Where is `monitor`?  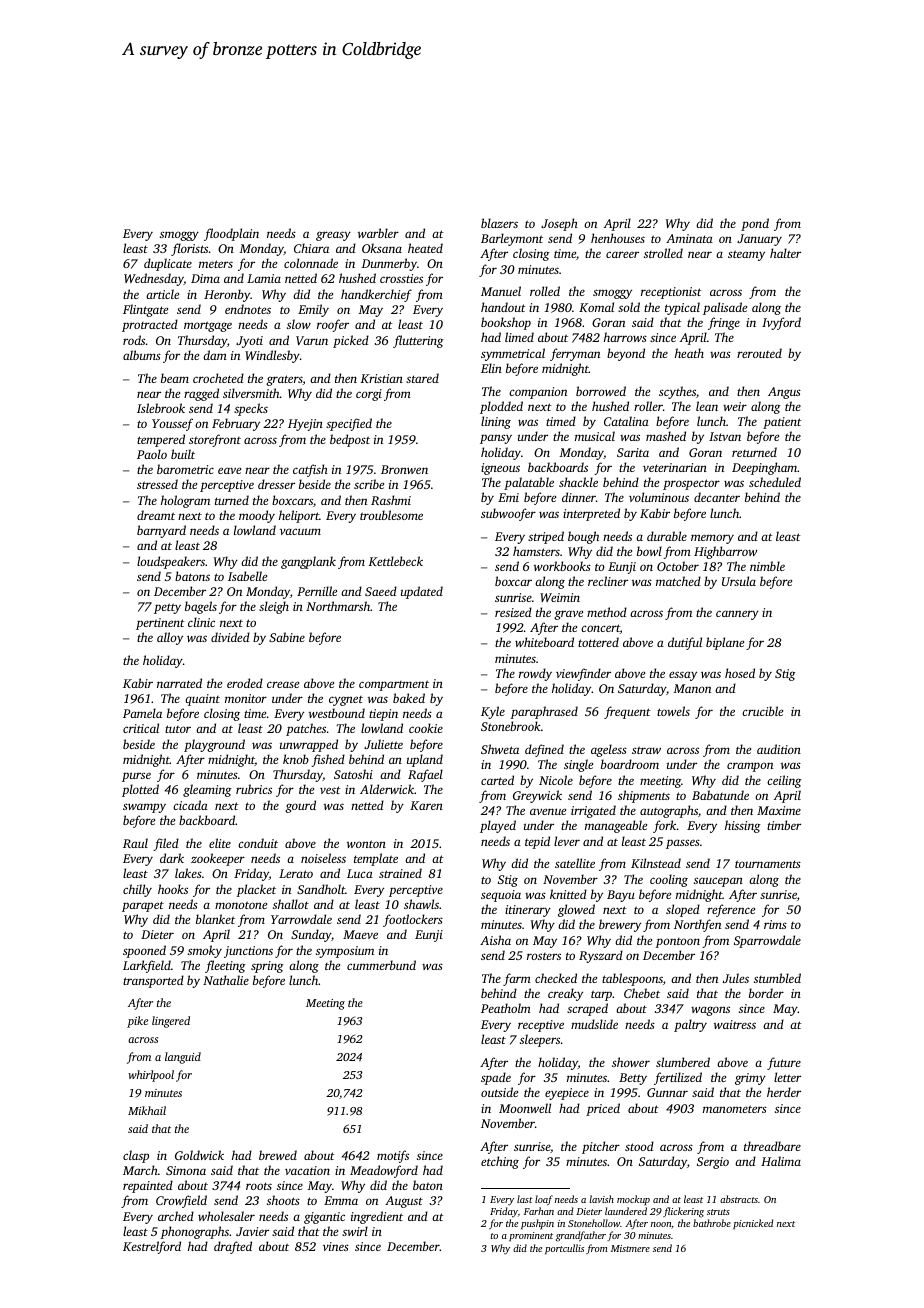
monitor is located at coordinates (246, 698).
